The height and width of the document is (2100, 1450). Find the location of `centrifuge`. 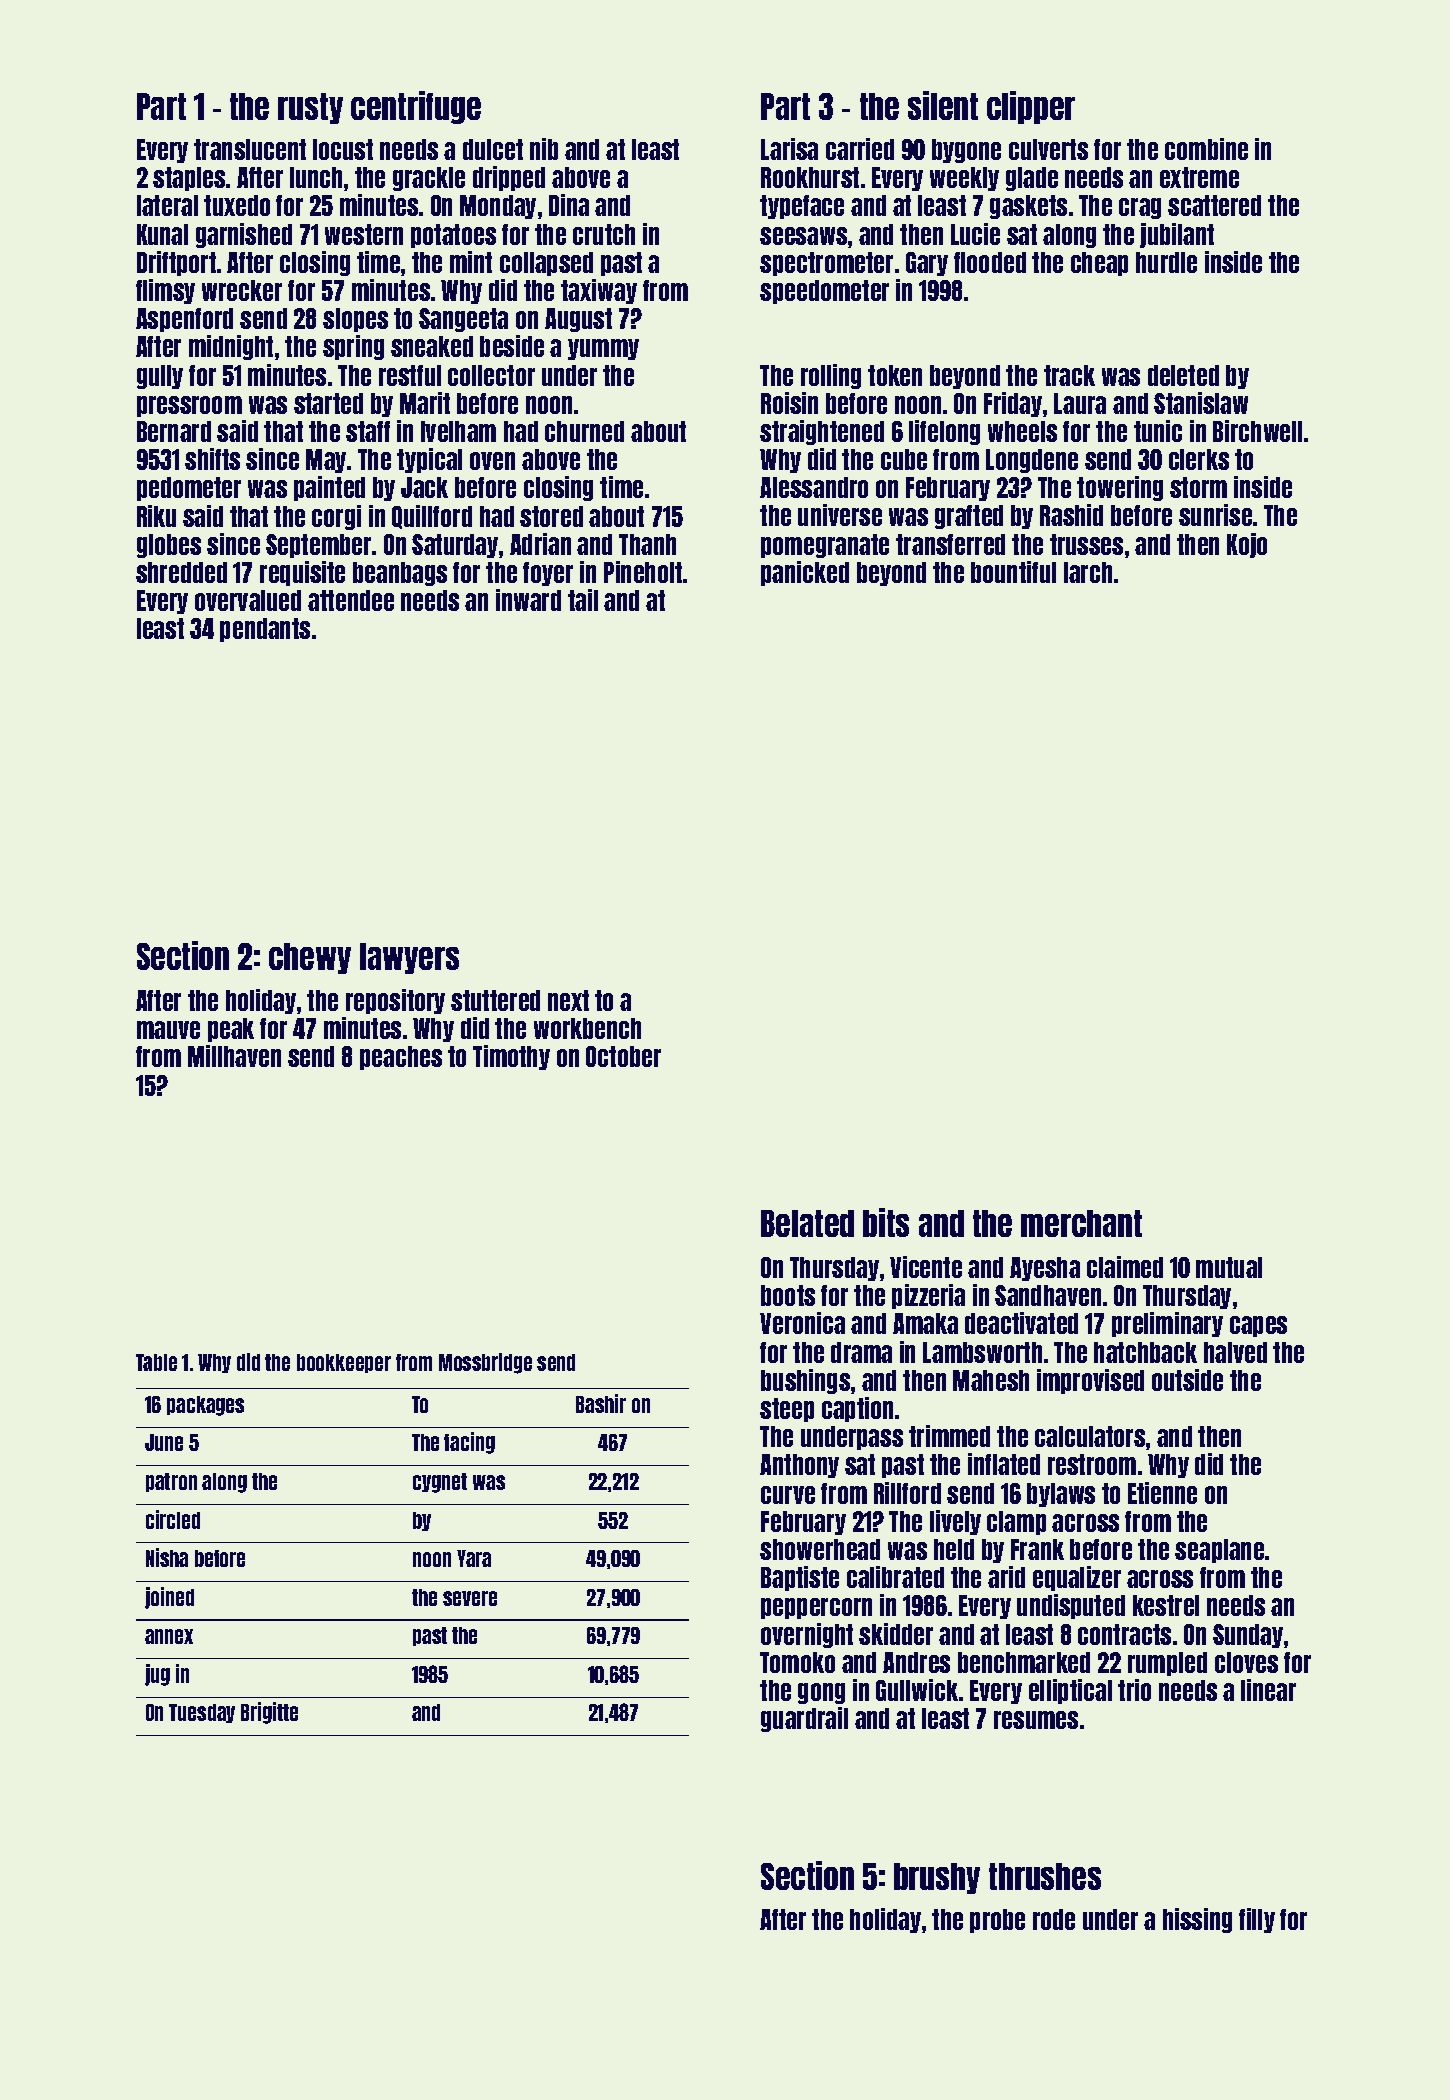

centrifuge is located at coordinates (416, 107).
